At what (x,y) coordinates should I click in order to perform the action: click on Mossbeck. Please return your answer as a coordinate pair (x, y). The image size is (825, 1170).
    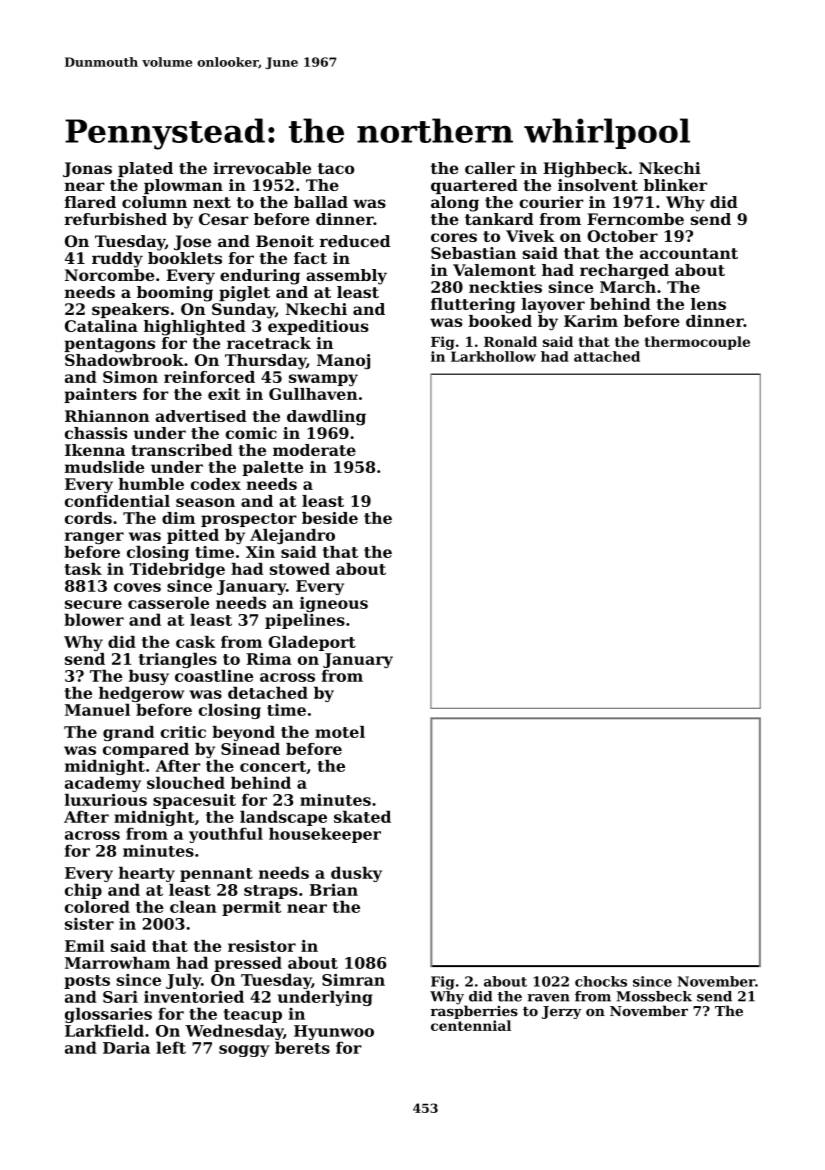
    Looking at the image, I should click on (654, 996).
